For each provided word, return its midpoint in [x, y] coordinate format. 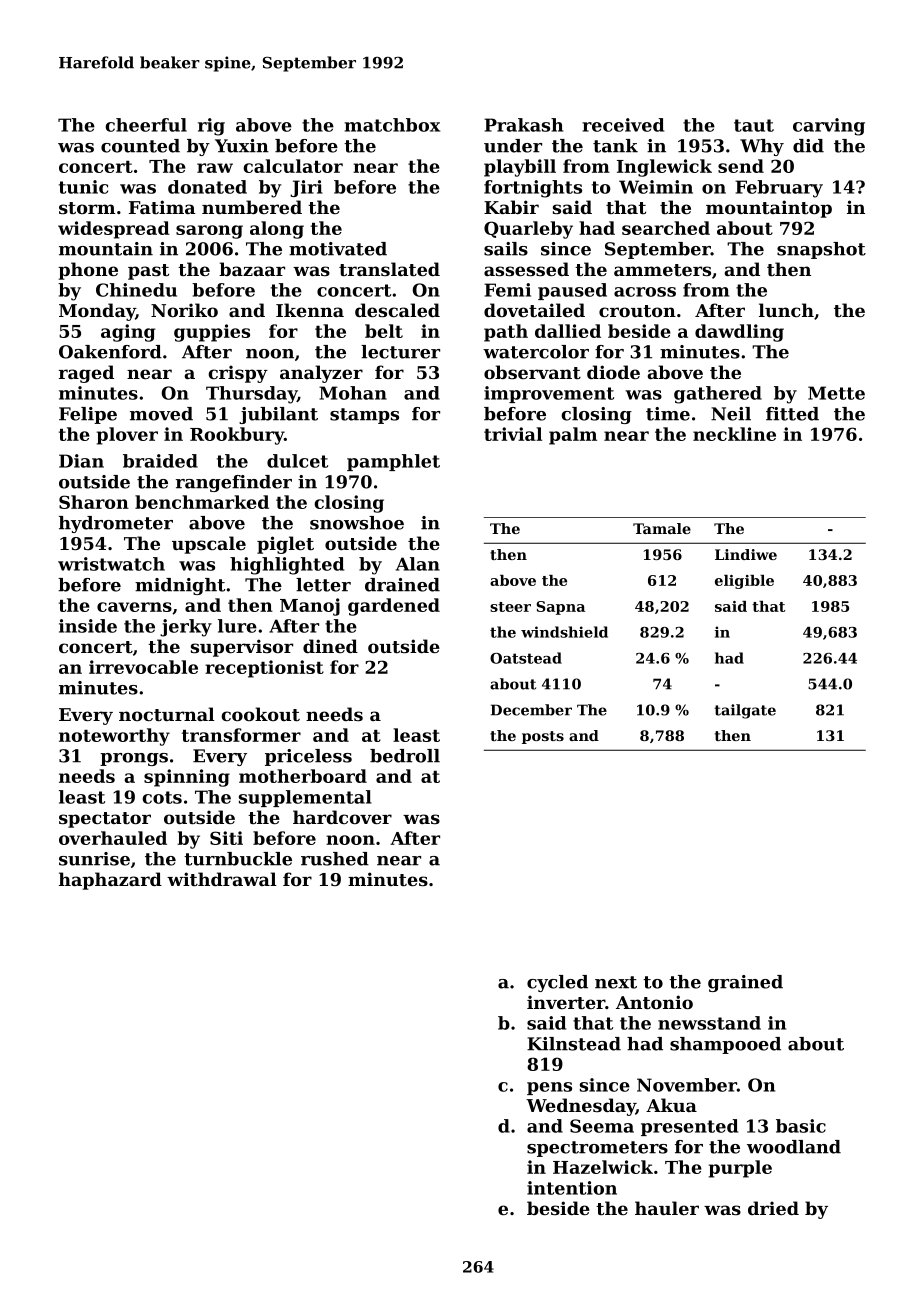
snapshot [821, 250]
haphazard [110, 881]
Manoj [310, 607]
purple [740, 1169]
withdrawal [221, 879]
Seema [602, 1126]
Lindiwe [746, 554]
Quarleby [528, 230]
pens [549, 1088]
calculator [293, 166]
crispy [238, 374]
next [616, 982]
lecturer [400, 352]
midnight [180, 586]
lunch [786, 310]
